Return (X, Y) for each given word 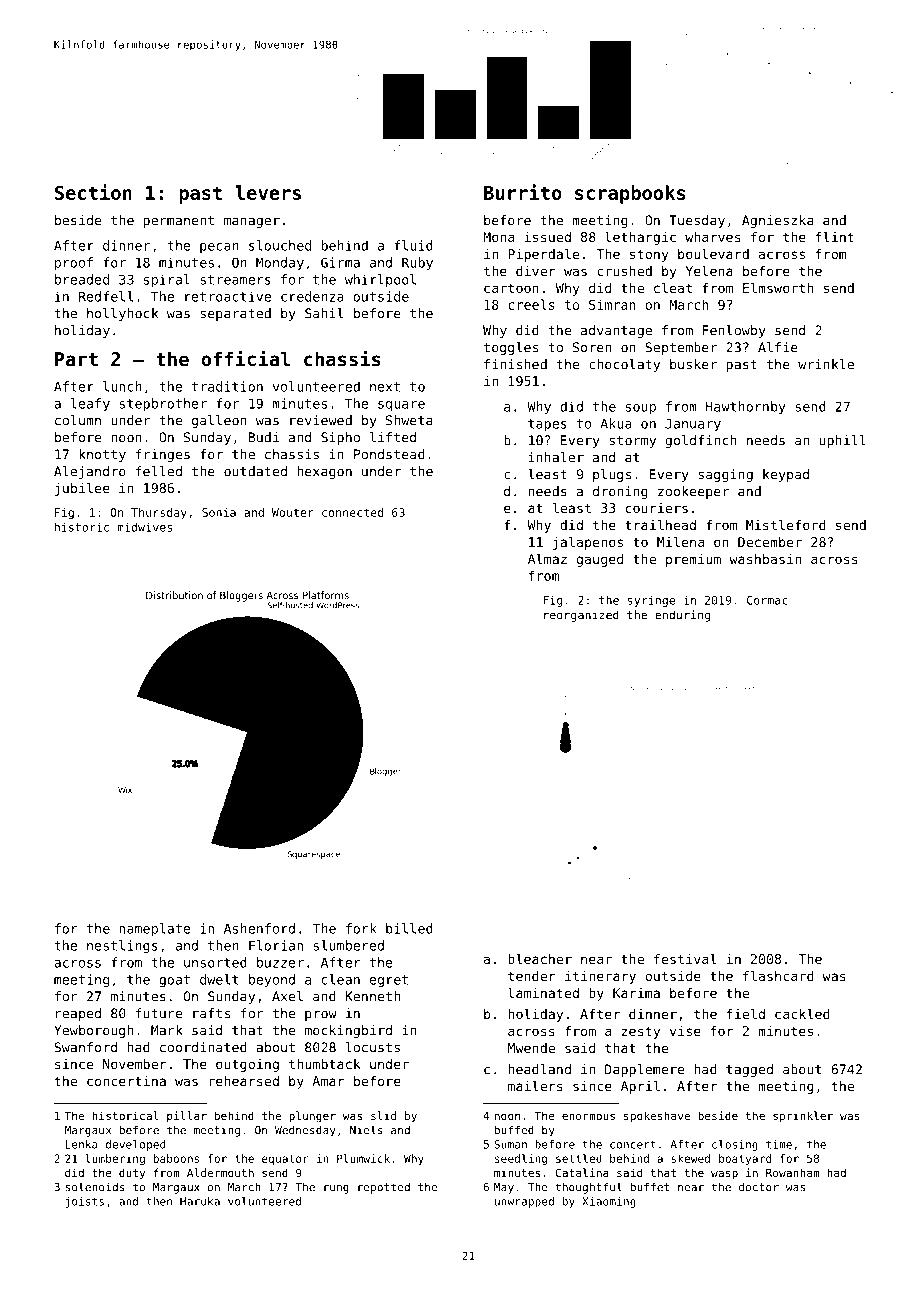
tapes (547, 425)
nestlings (122, 947)
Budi (264, 437)
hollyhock (122, 314)
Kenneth (372, 996)
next (385, 387)
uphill (843, 441)
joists (84, 1202)
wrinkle (826, 364)
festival (685, 958)
